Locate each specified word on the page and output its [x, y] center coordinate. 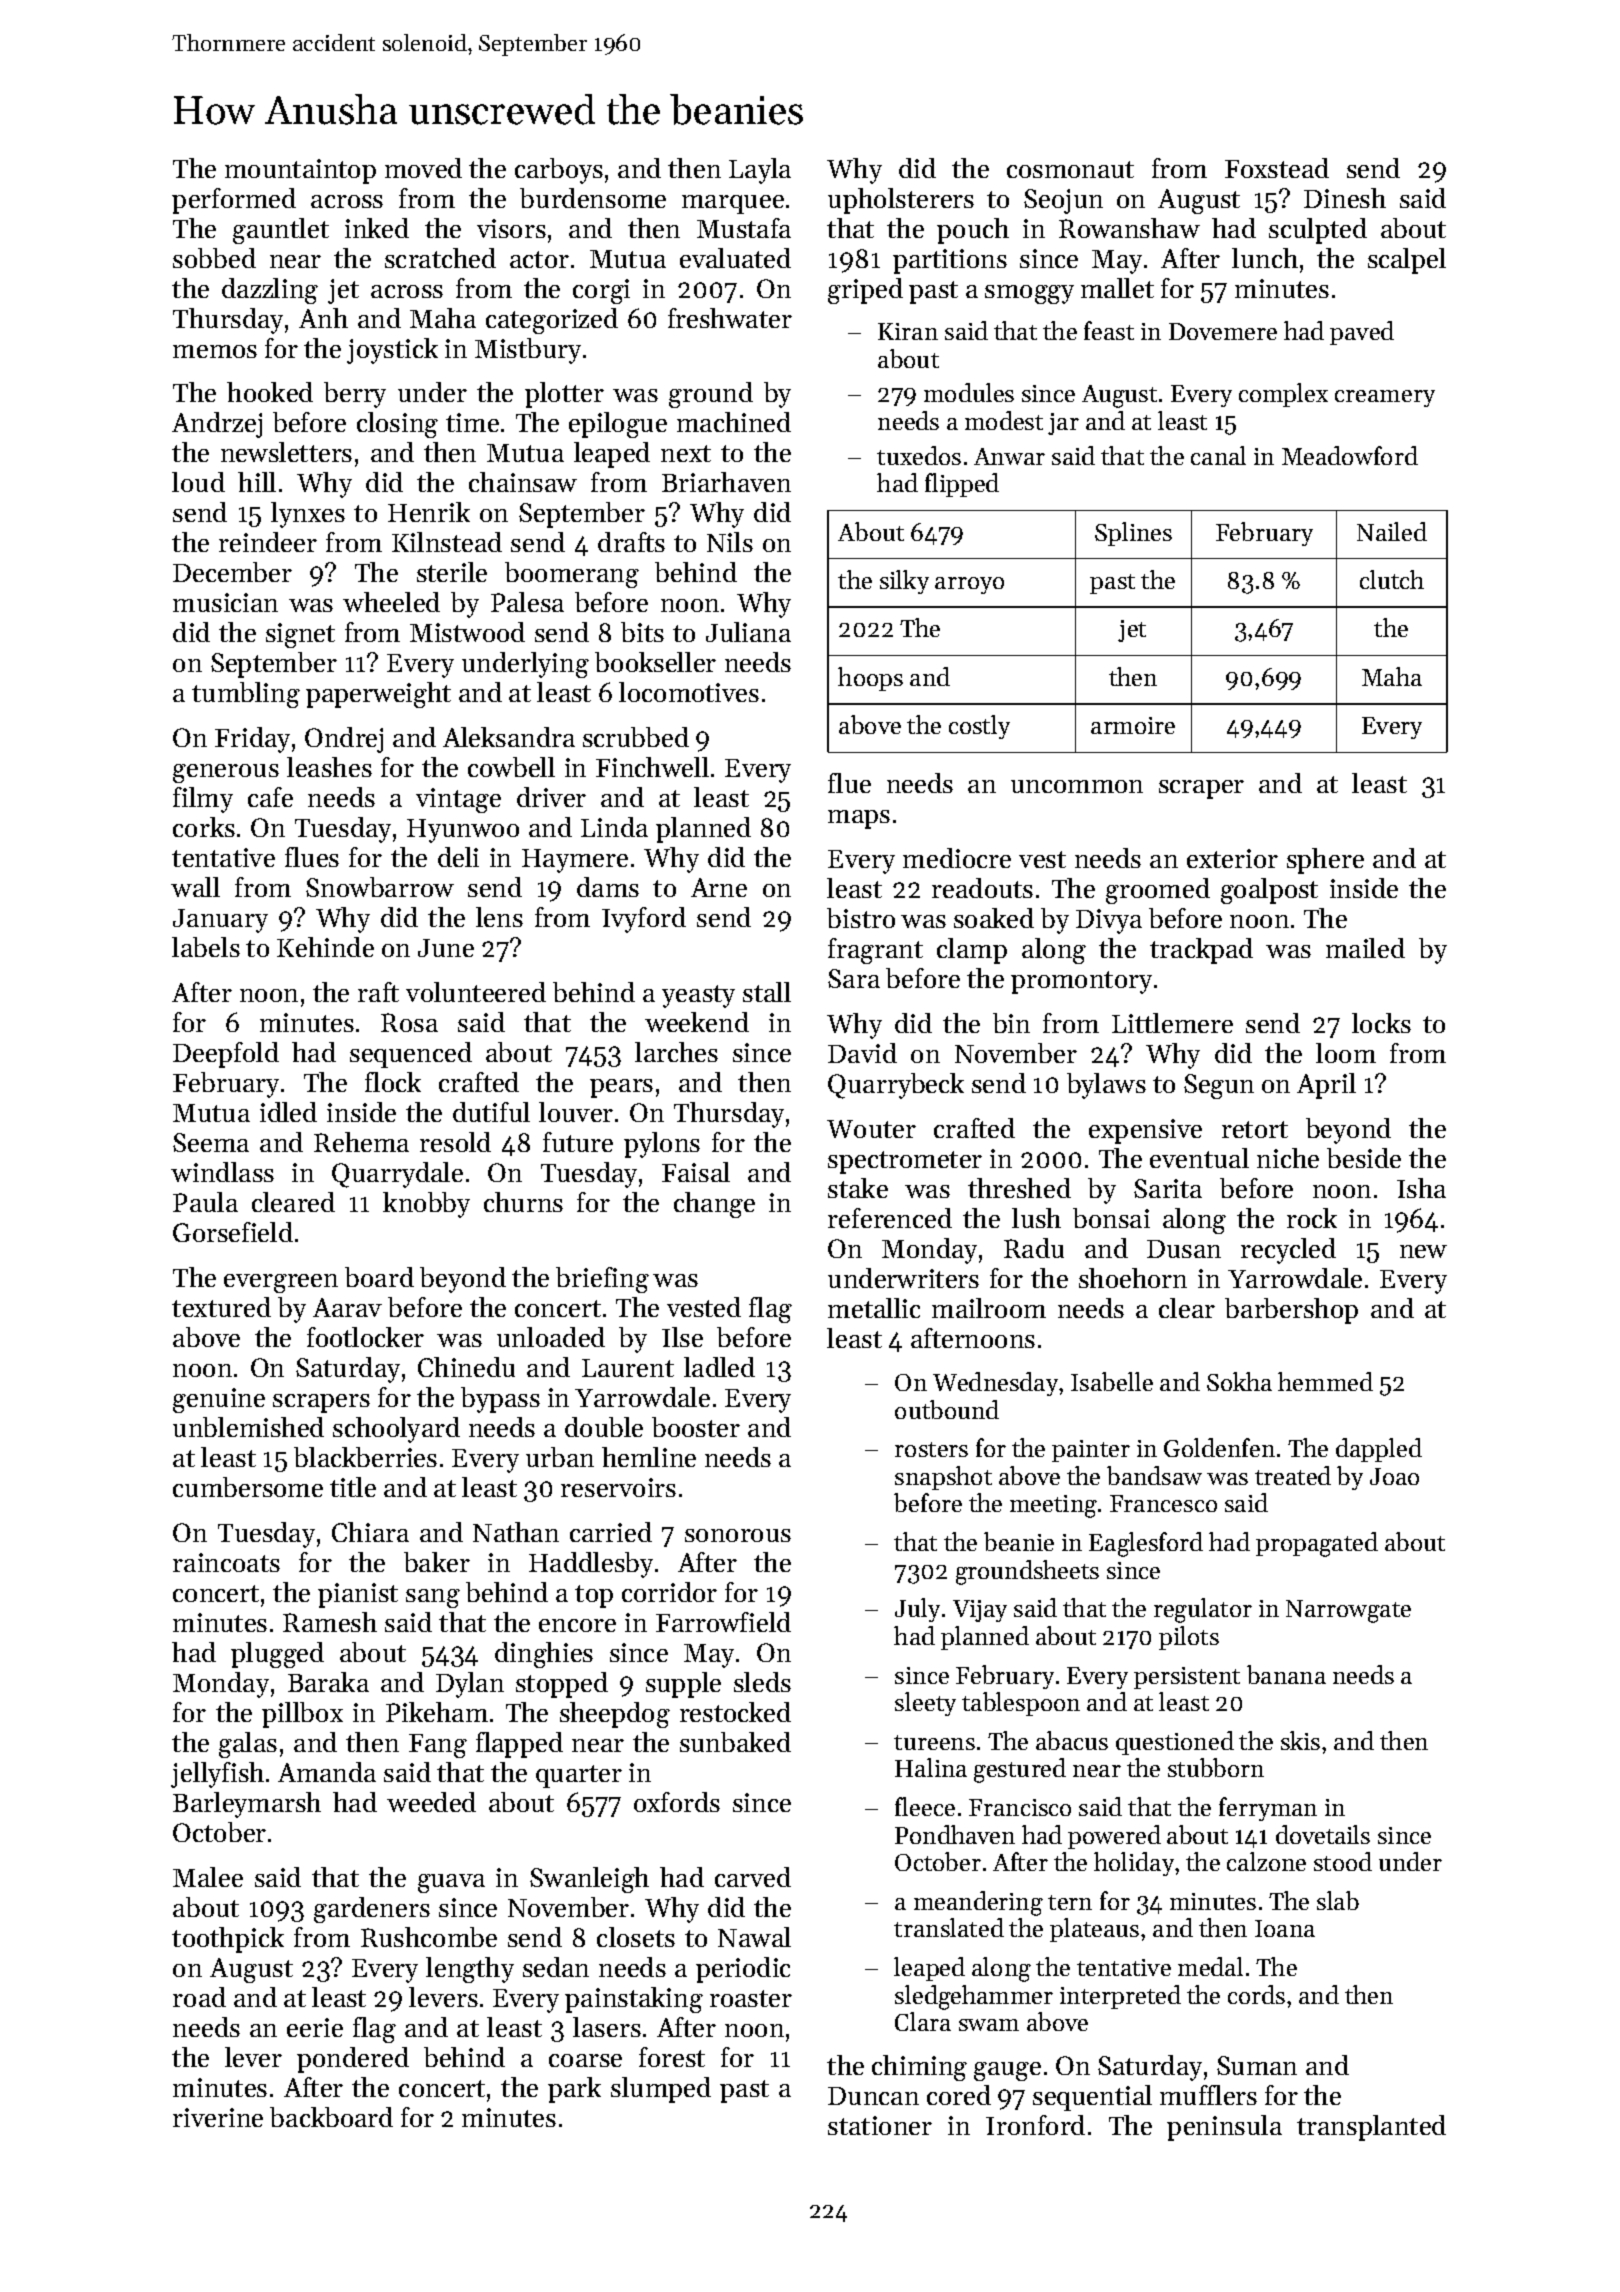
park [574, 2090]
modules [969, 392]
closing [397, 425]
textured [221, 1307]
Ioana [1285, 1928]
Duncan [873, 2096]
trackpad [1201, 951]
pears [621, 1088]
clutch [1392, 579]
